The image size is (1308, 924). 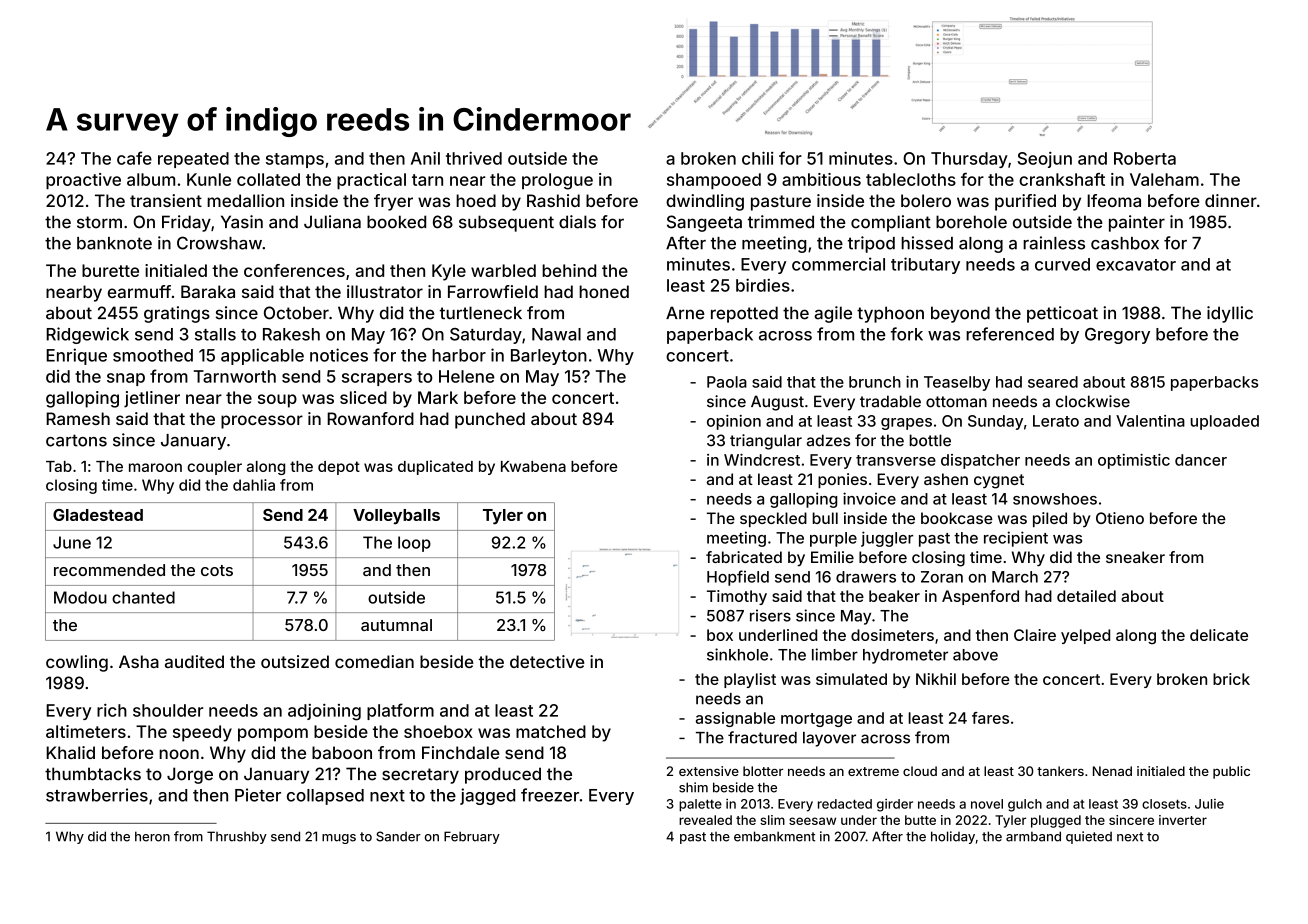 What do you see at coordinates (474, 158) in the image?
I see `thrived` at bounding box center [474, 158].
